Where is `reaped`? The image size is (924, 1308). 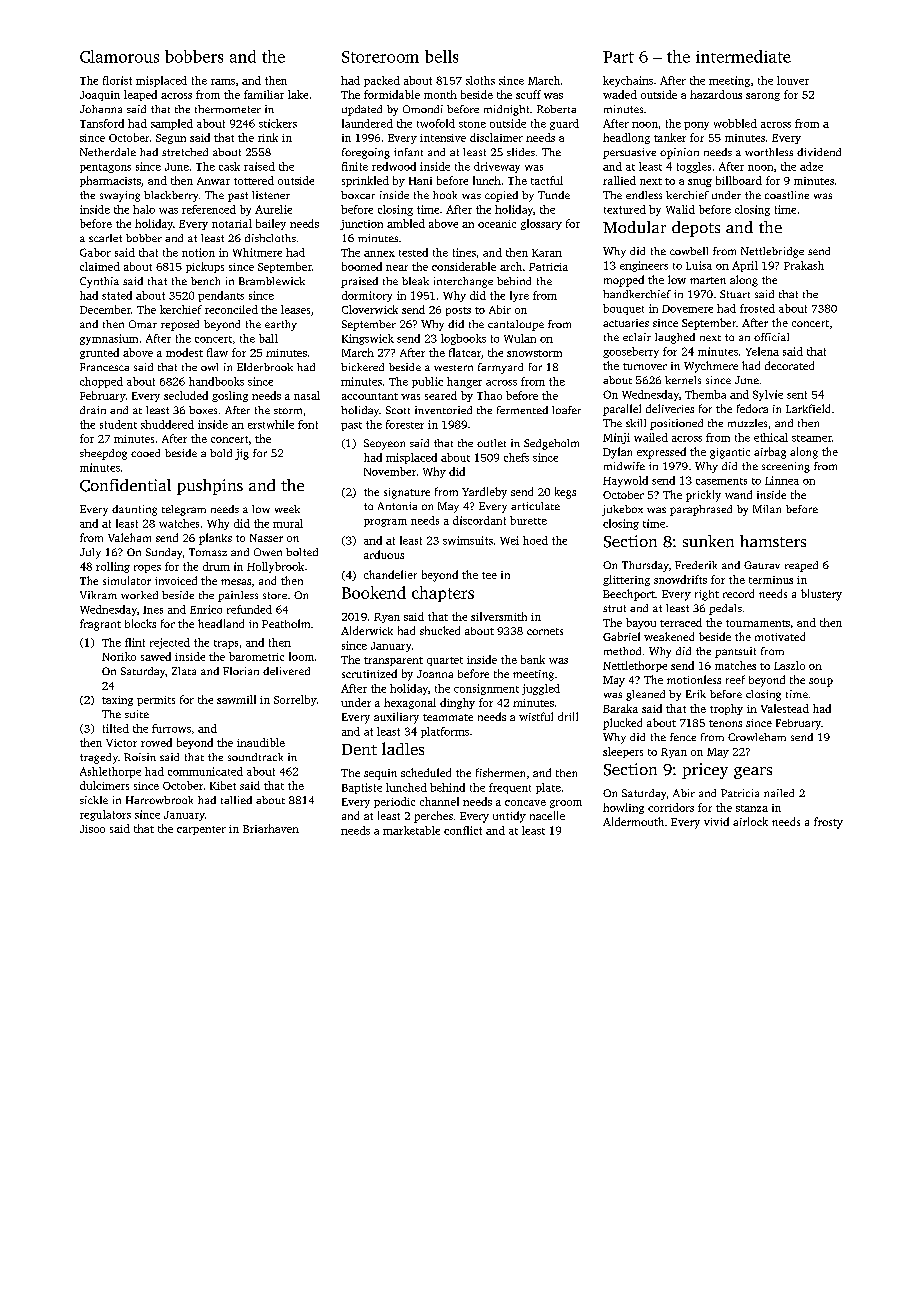
reaped is located at coordinates (801, 566).
